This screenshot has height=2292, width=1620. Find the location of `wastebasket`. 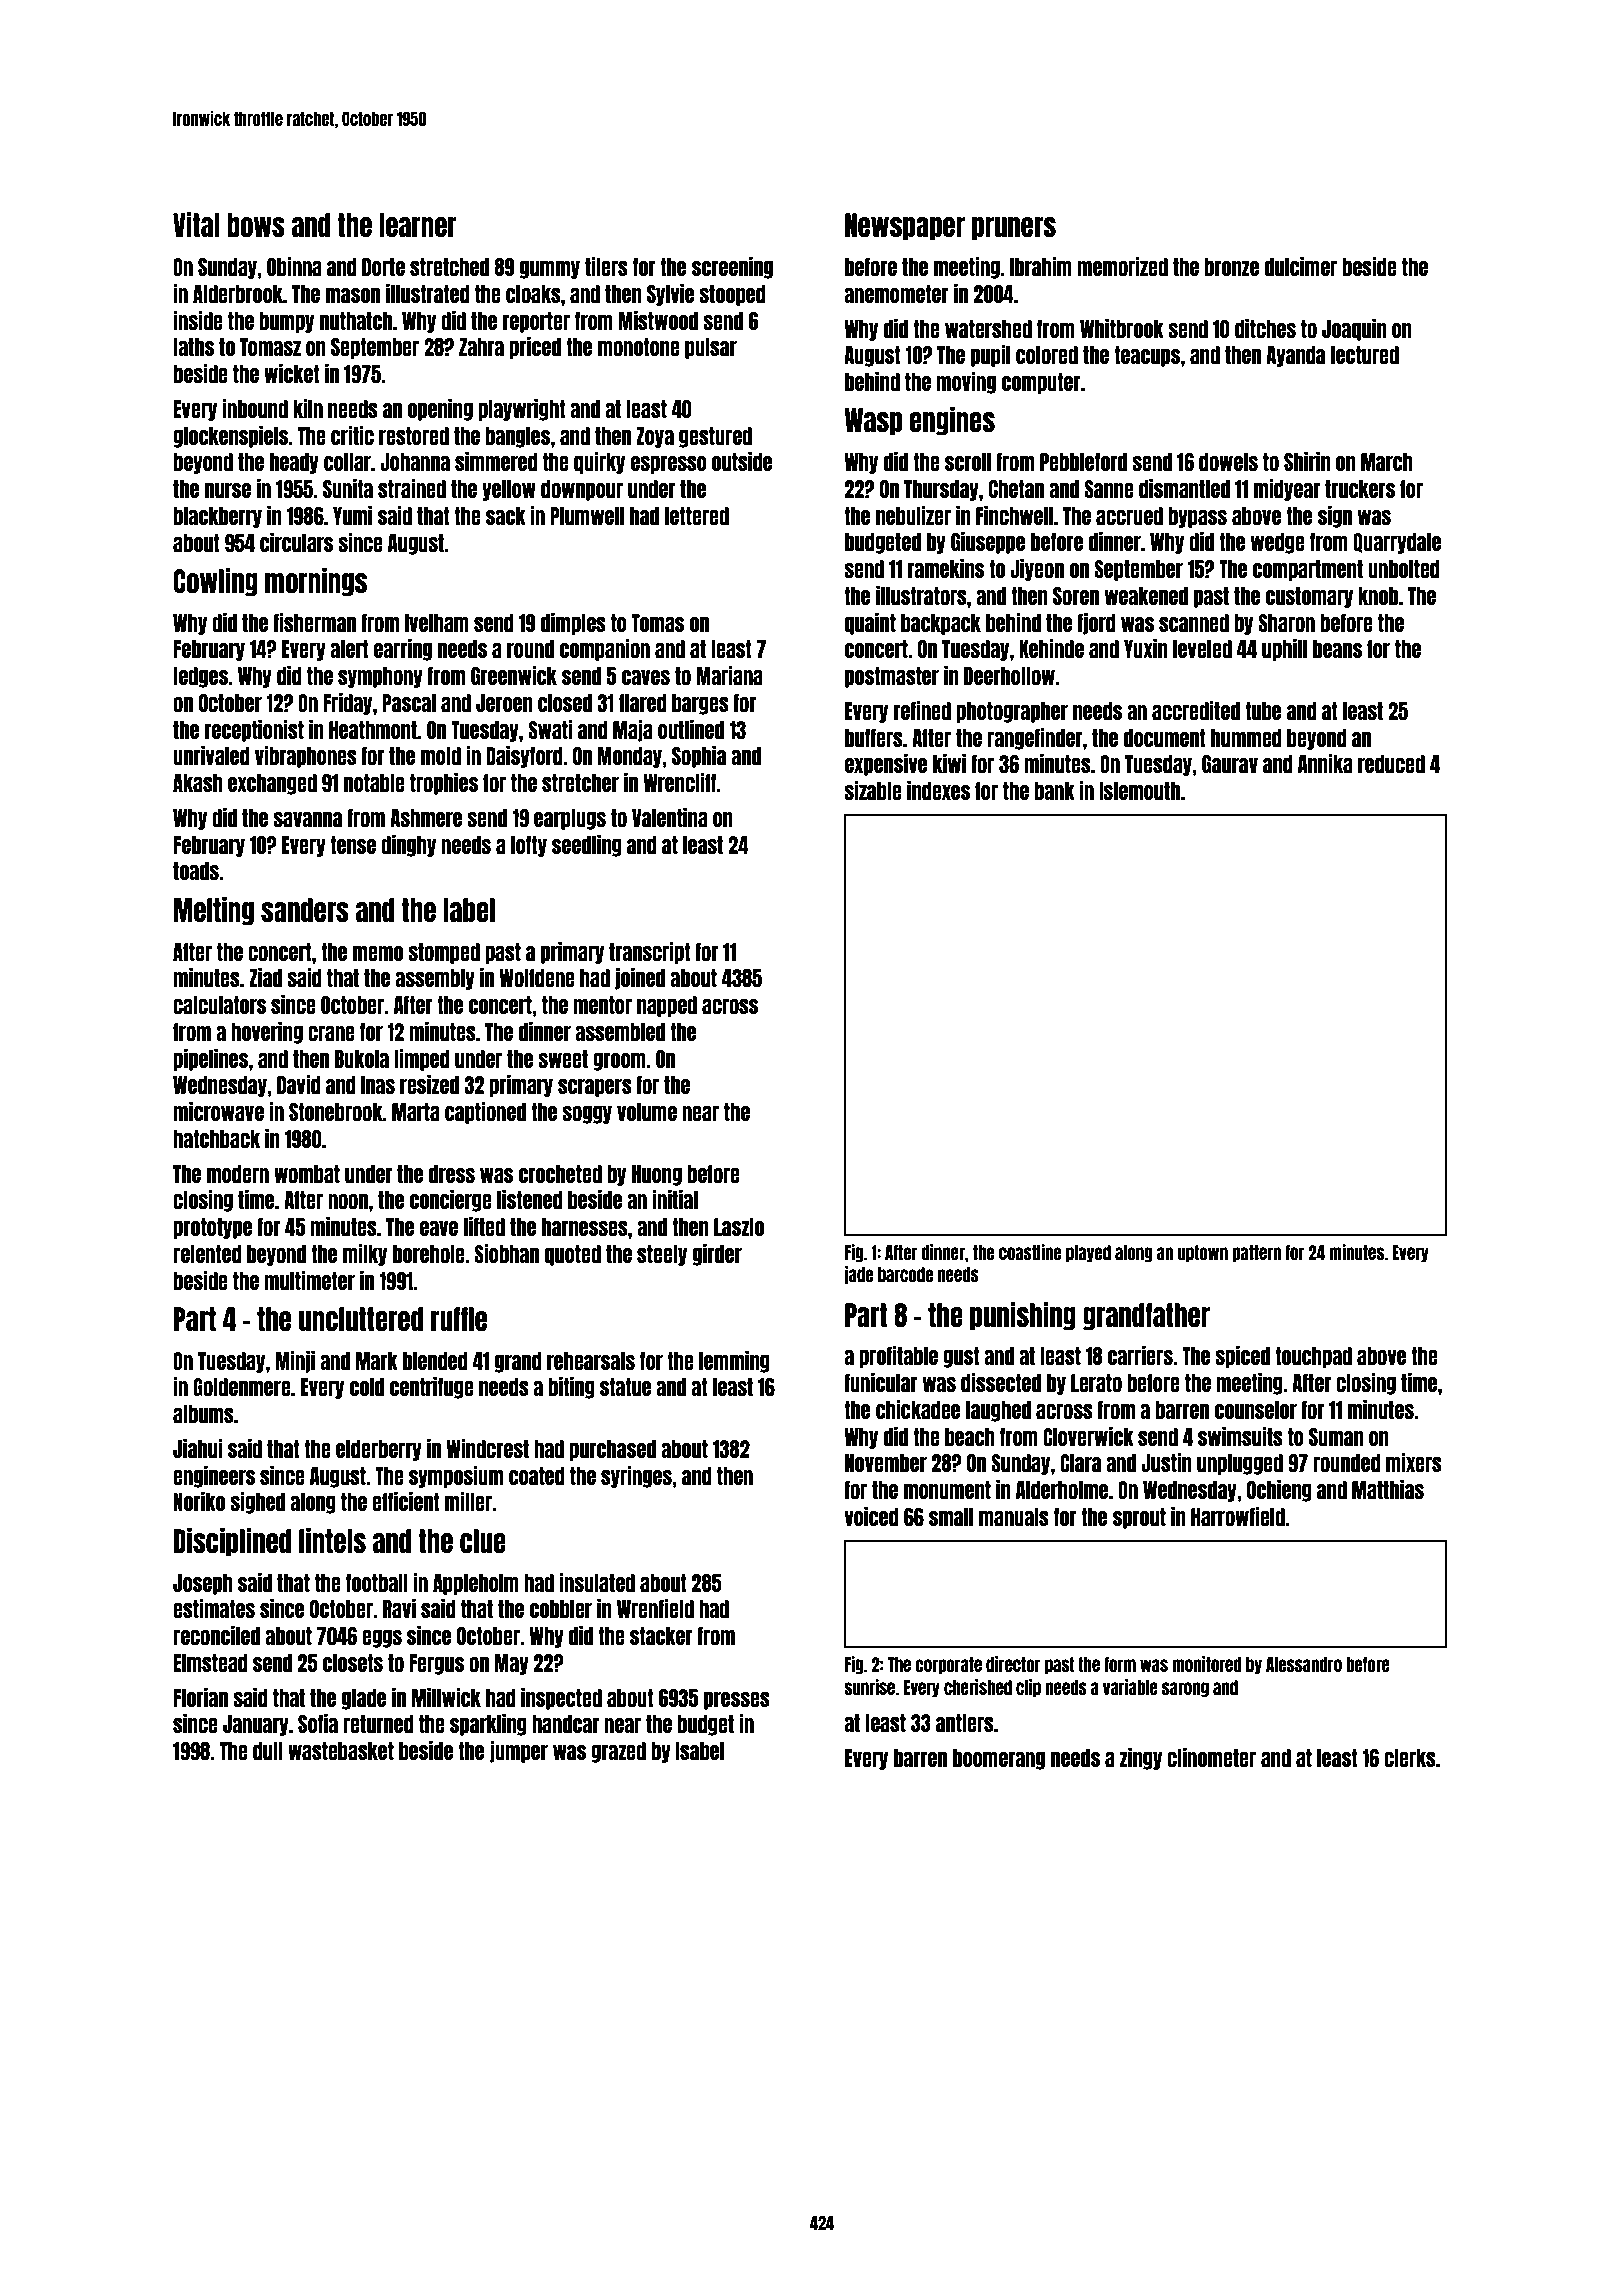

wastebasket is located at coordinates (341, 1751).
